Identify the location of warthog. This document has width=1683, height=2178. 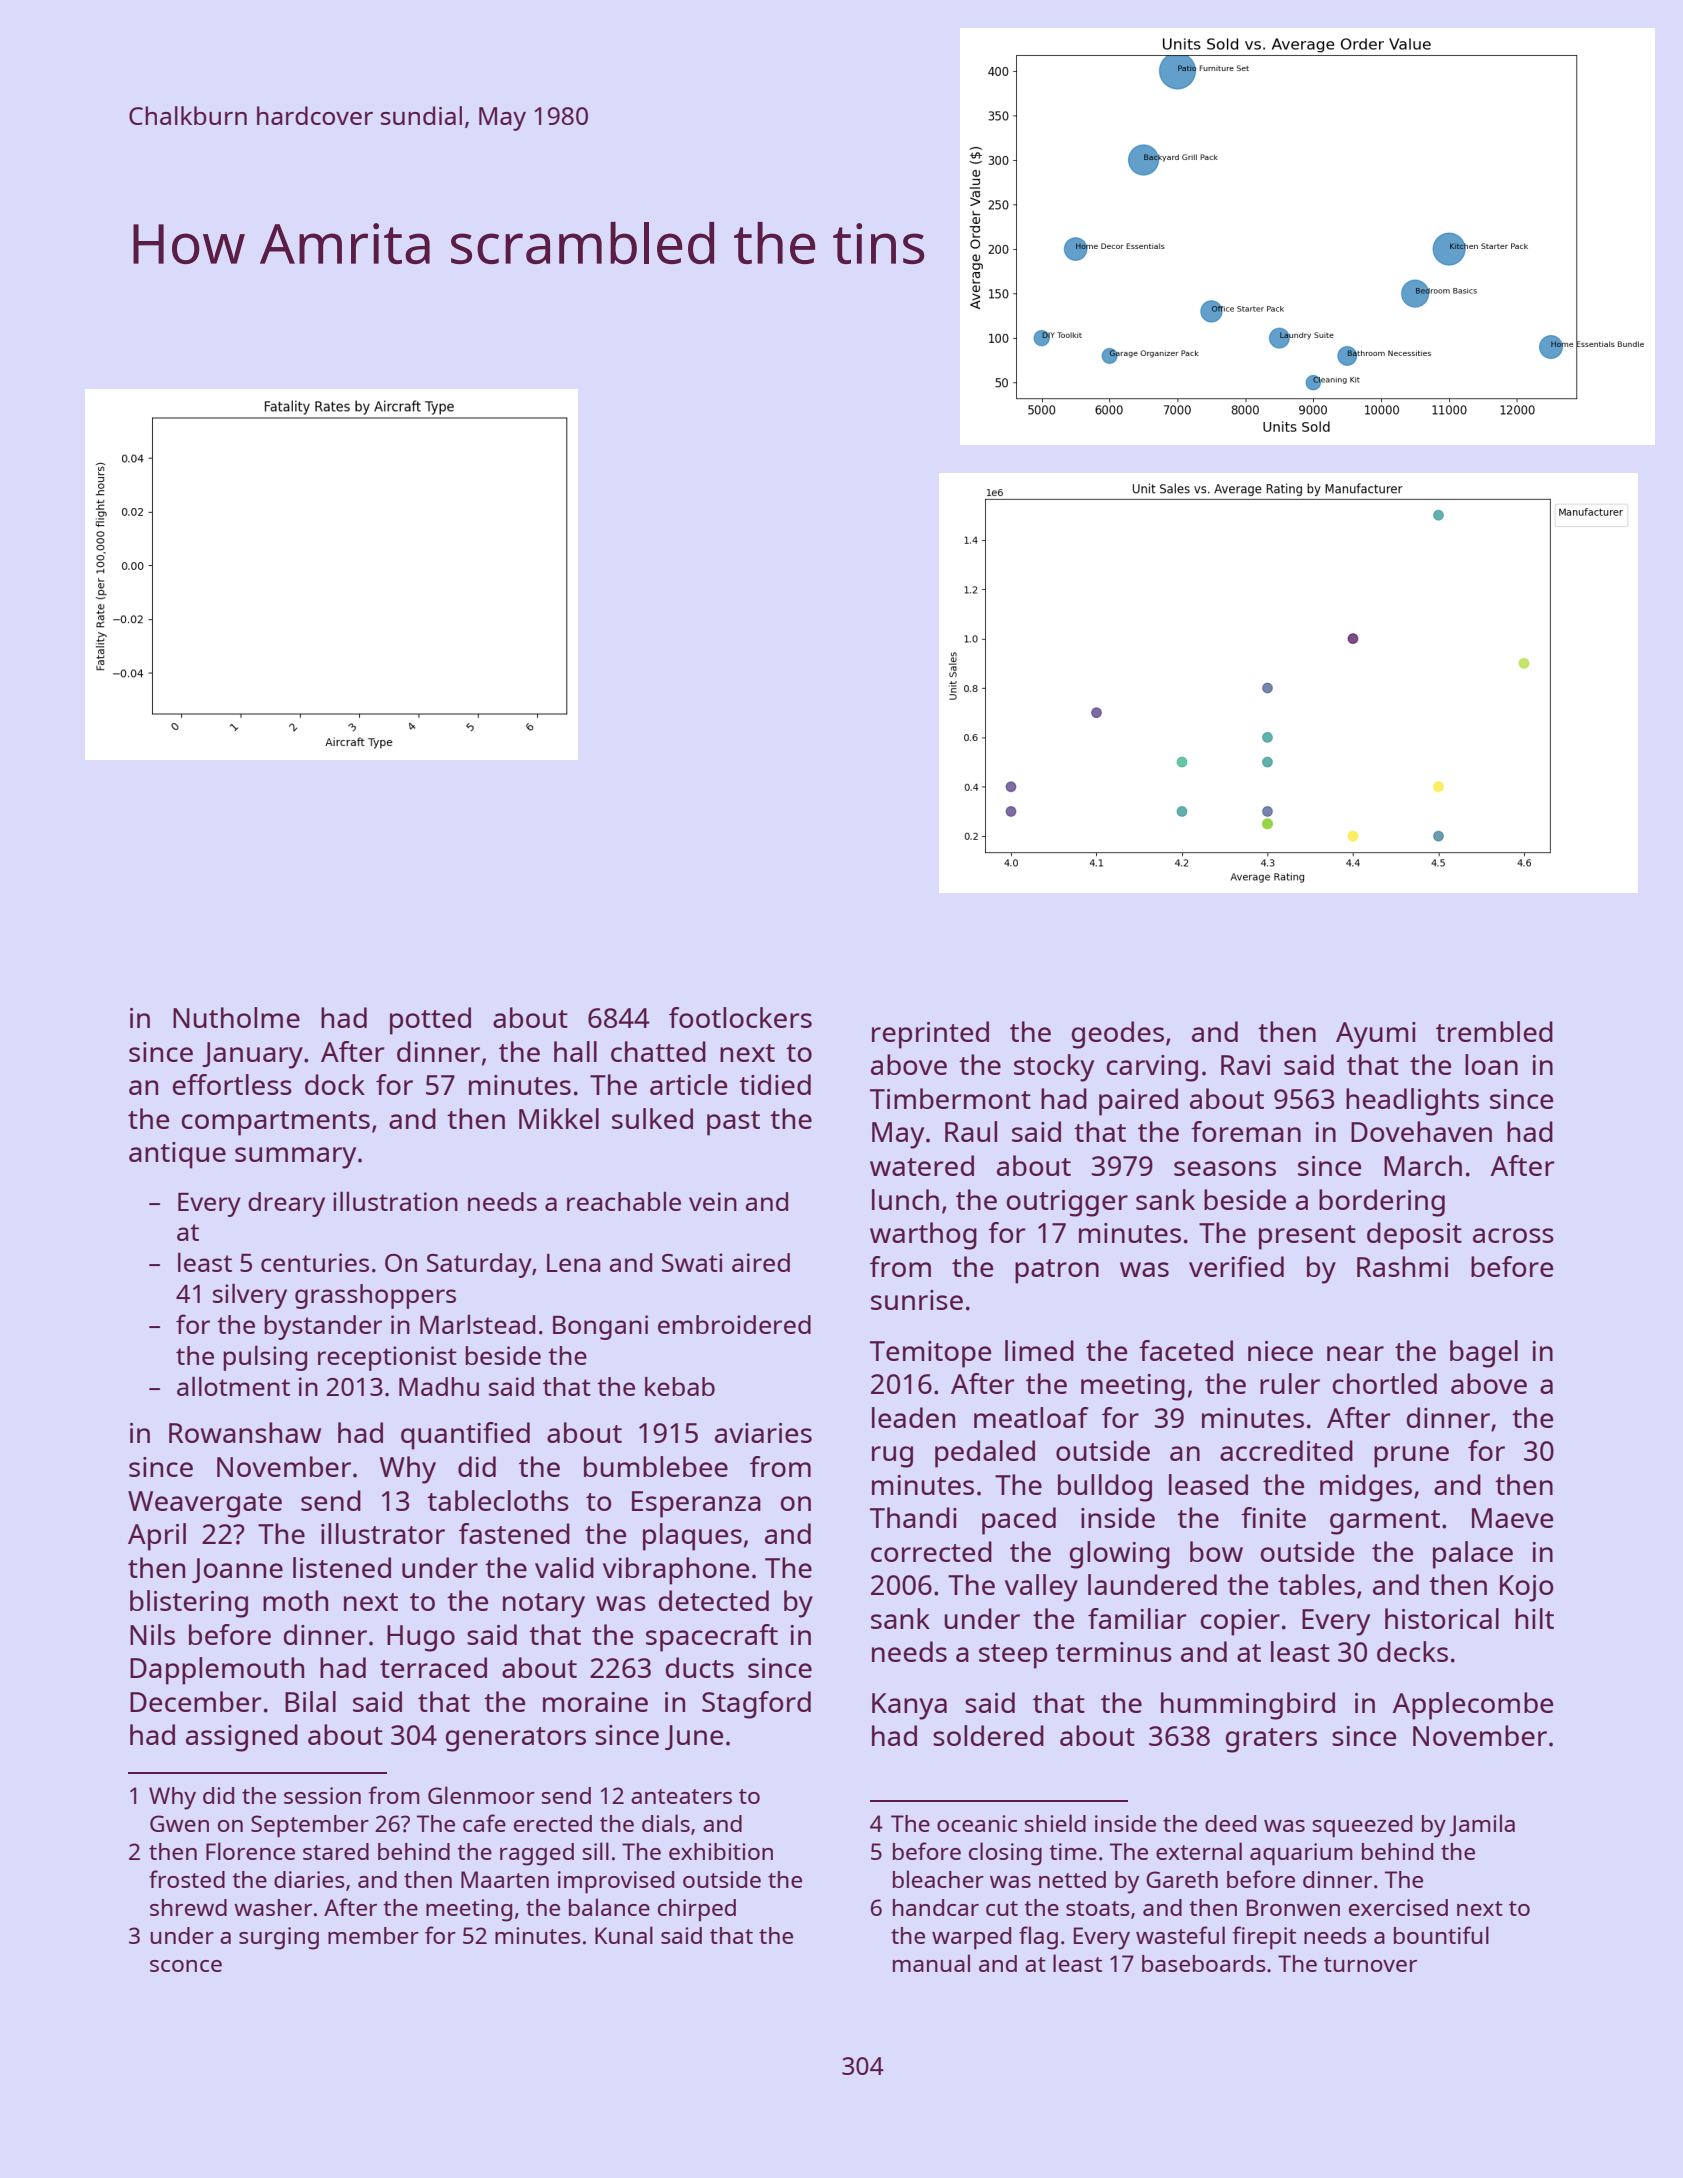
(923, 1236).
